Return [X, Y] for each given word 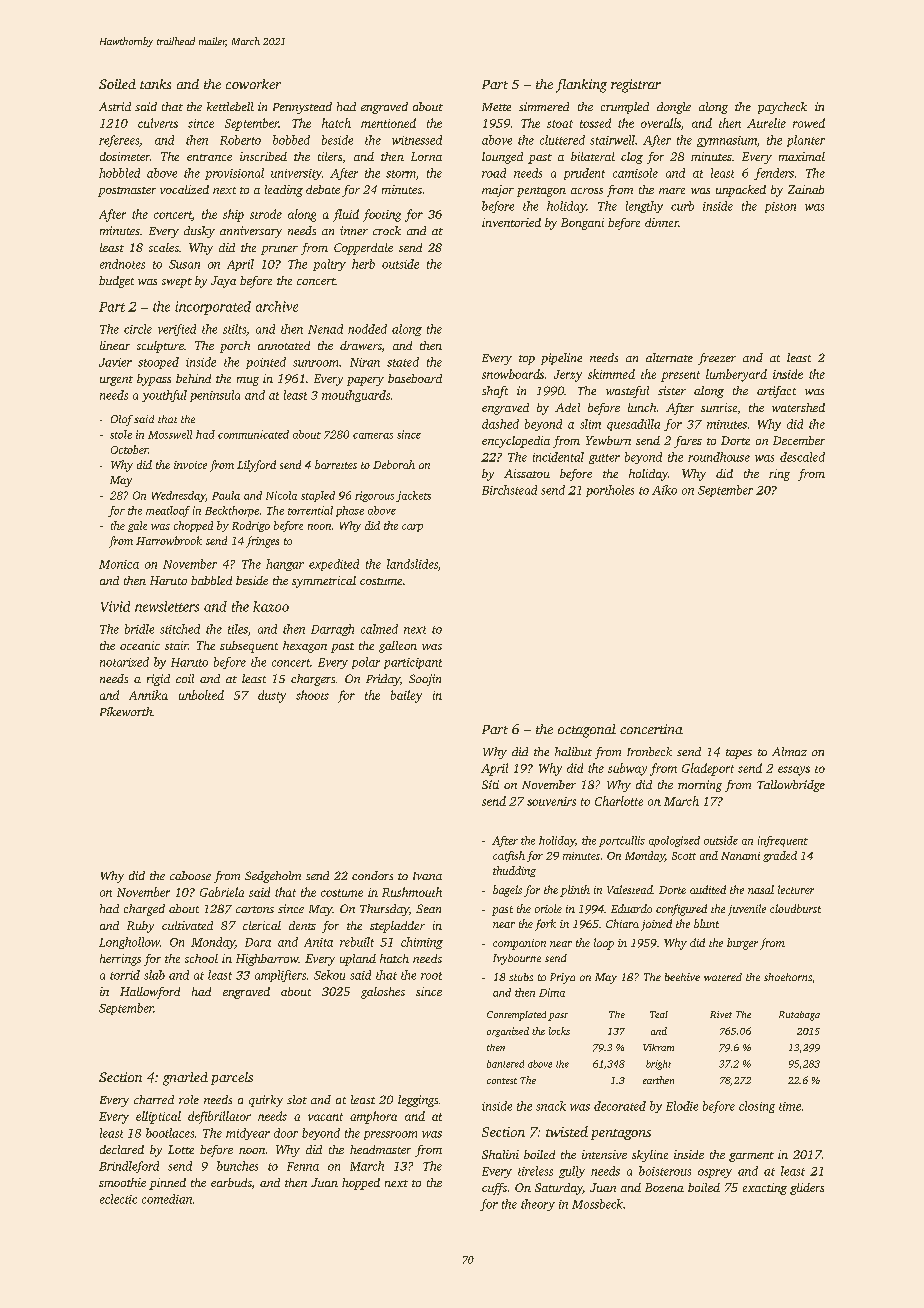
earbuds [231, 1182]
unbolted [201, 695]
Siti [490, 784]
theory [538, 1205]
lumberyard [736, 375]
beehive [682, 977]
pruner [279, 250]
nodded [367, 329]
